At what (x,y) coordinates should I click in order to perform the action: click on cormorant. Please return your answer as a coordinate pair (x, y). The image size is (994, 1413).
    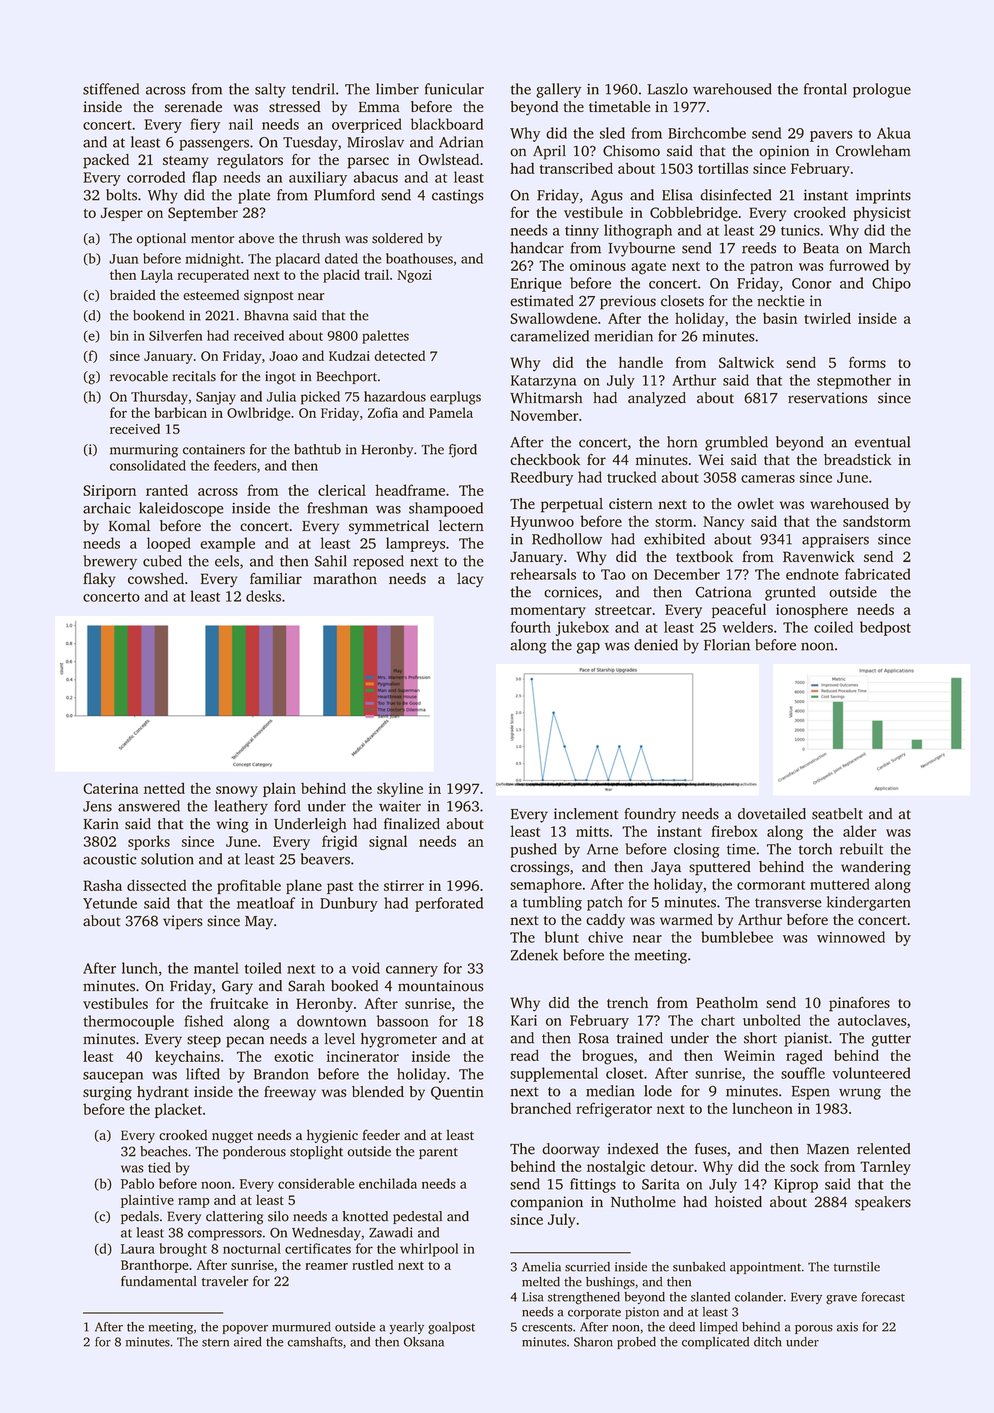
    Looking at the image, I should click on (771, 885).
